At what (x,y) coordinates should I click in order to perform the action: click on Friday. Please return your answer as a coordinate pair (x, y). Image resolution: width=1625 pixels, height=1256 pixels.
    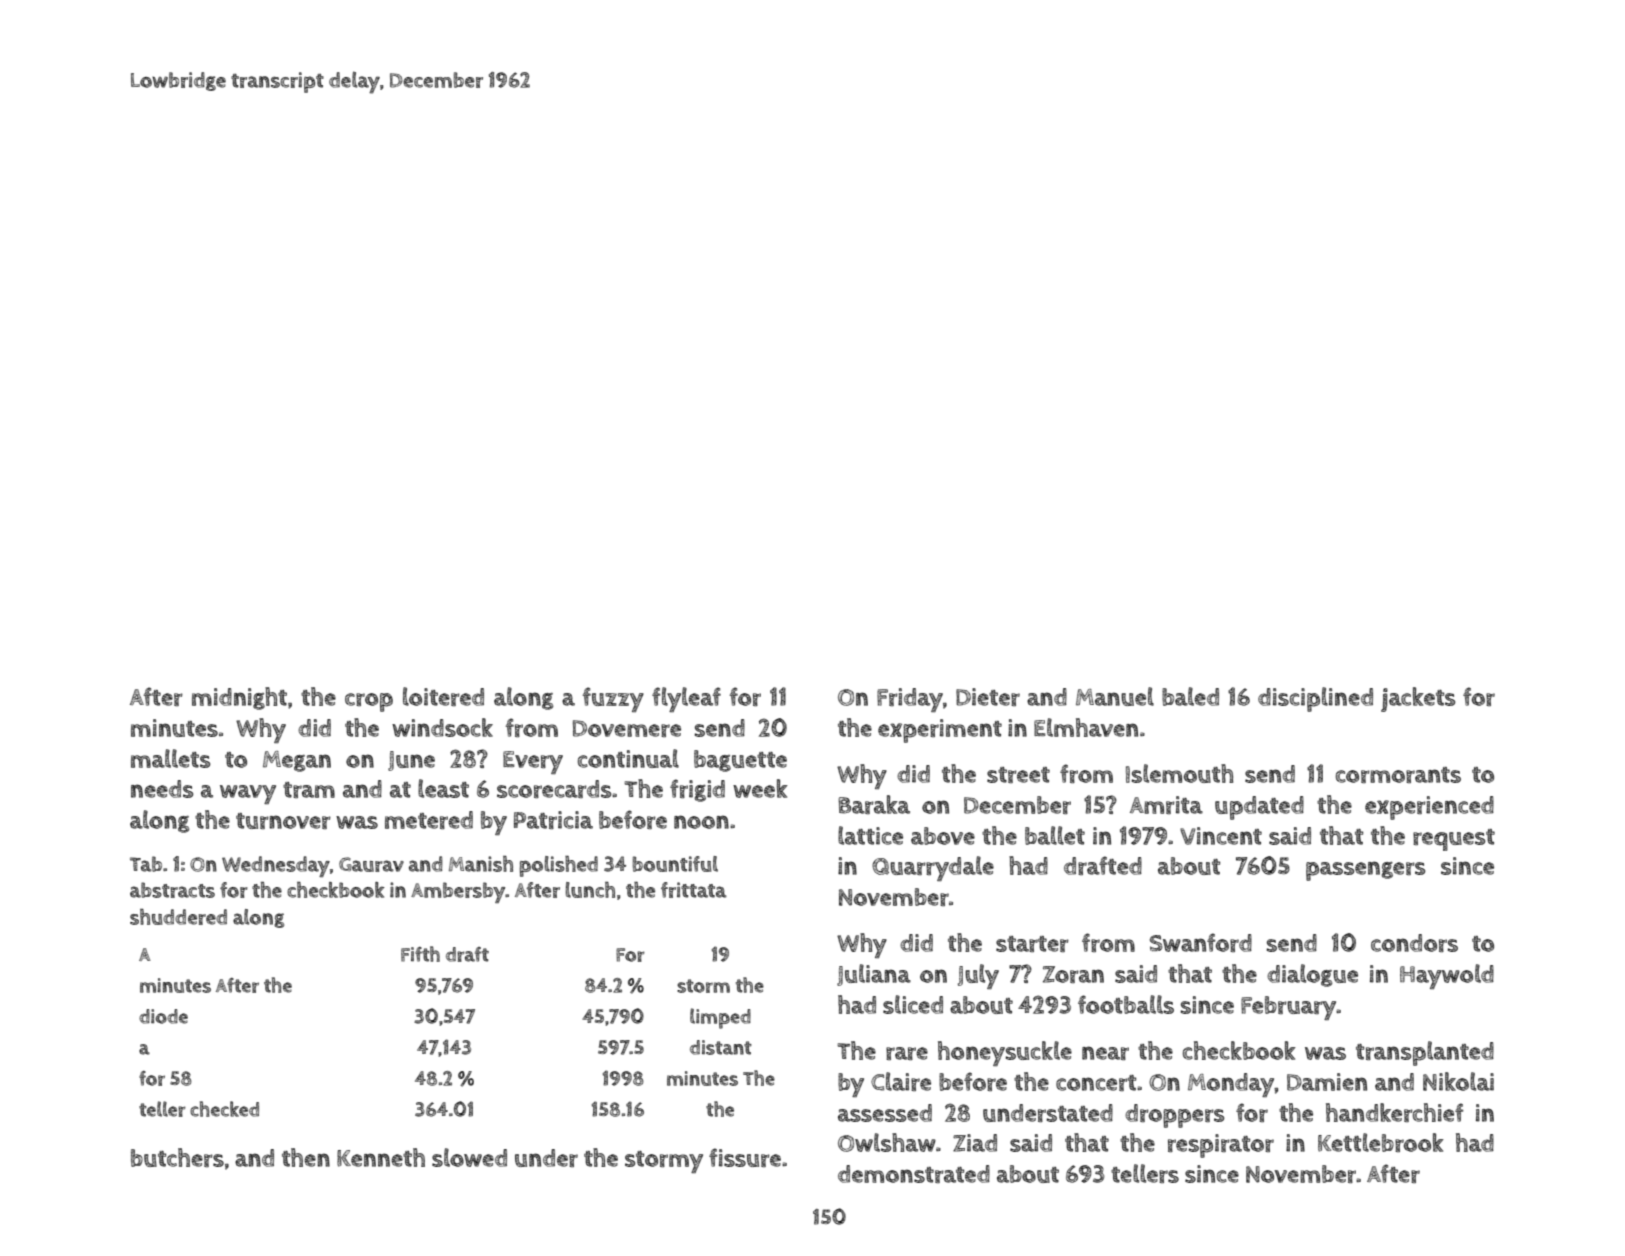
    Looking at the image, I should click on (910, 700).
